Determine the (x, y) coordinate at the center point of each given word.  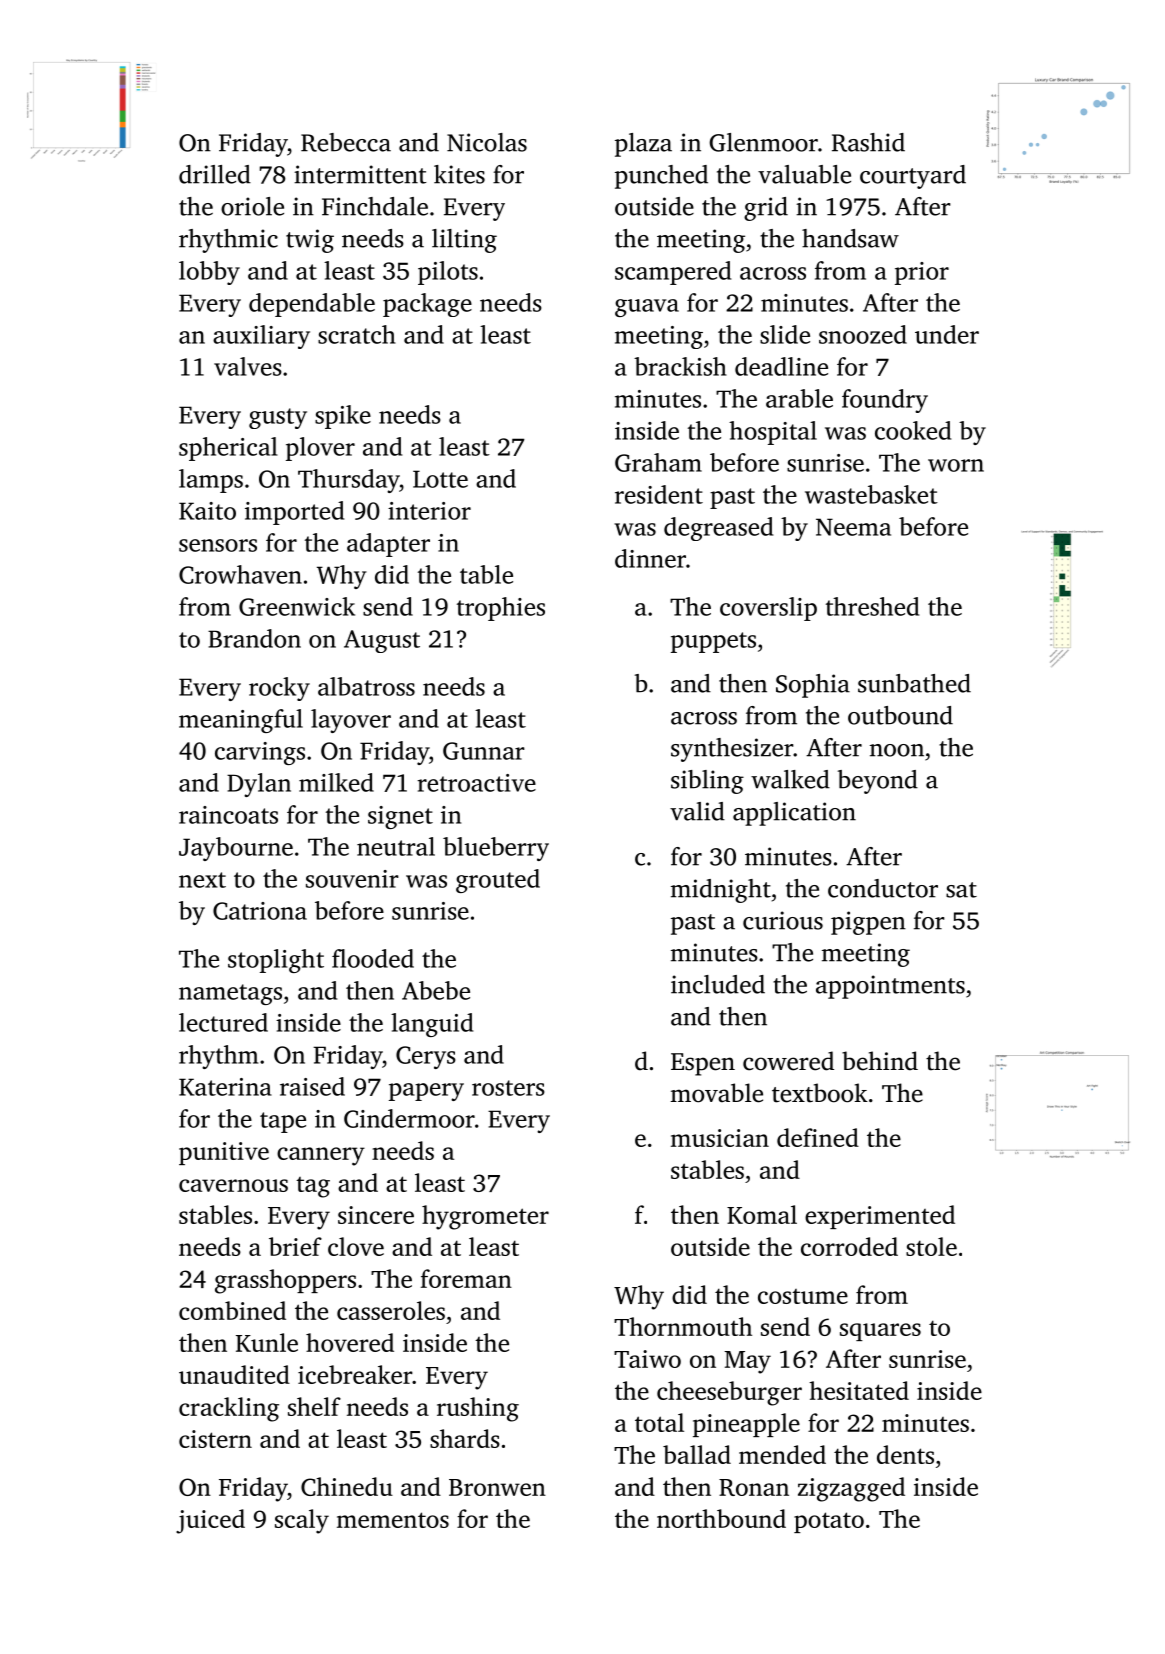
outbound (900, 715)
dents (905, 1454)
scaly (302, 1521)
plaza (643, 145)
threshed (872, 606)
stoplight (276, 961)
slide (785, 334)
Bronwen (497, 1487)
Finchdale (375, 206)
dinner (650, 558)
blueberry (496, 849)
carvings (260, 753)
